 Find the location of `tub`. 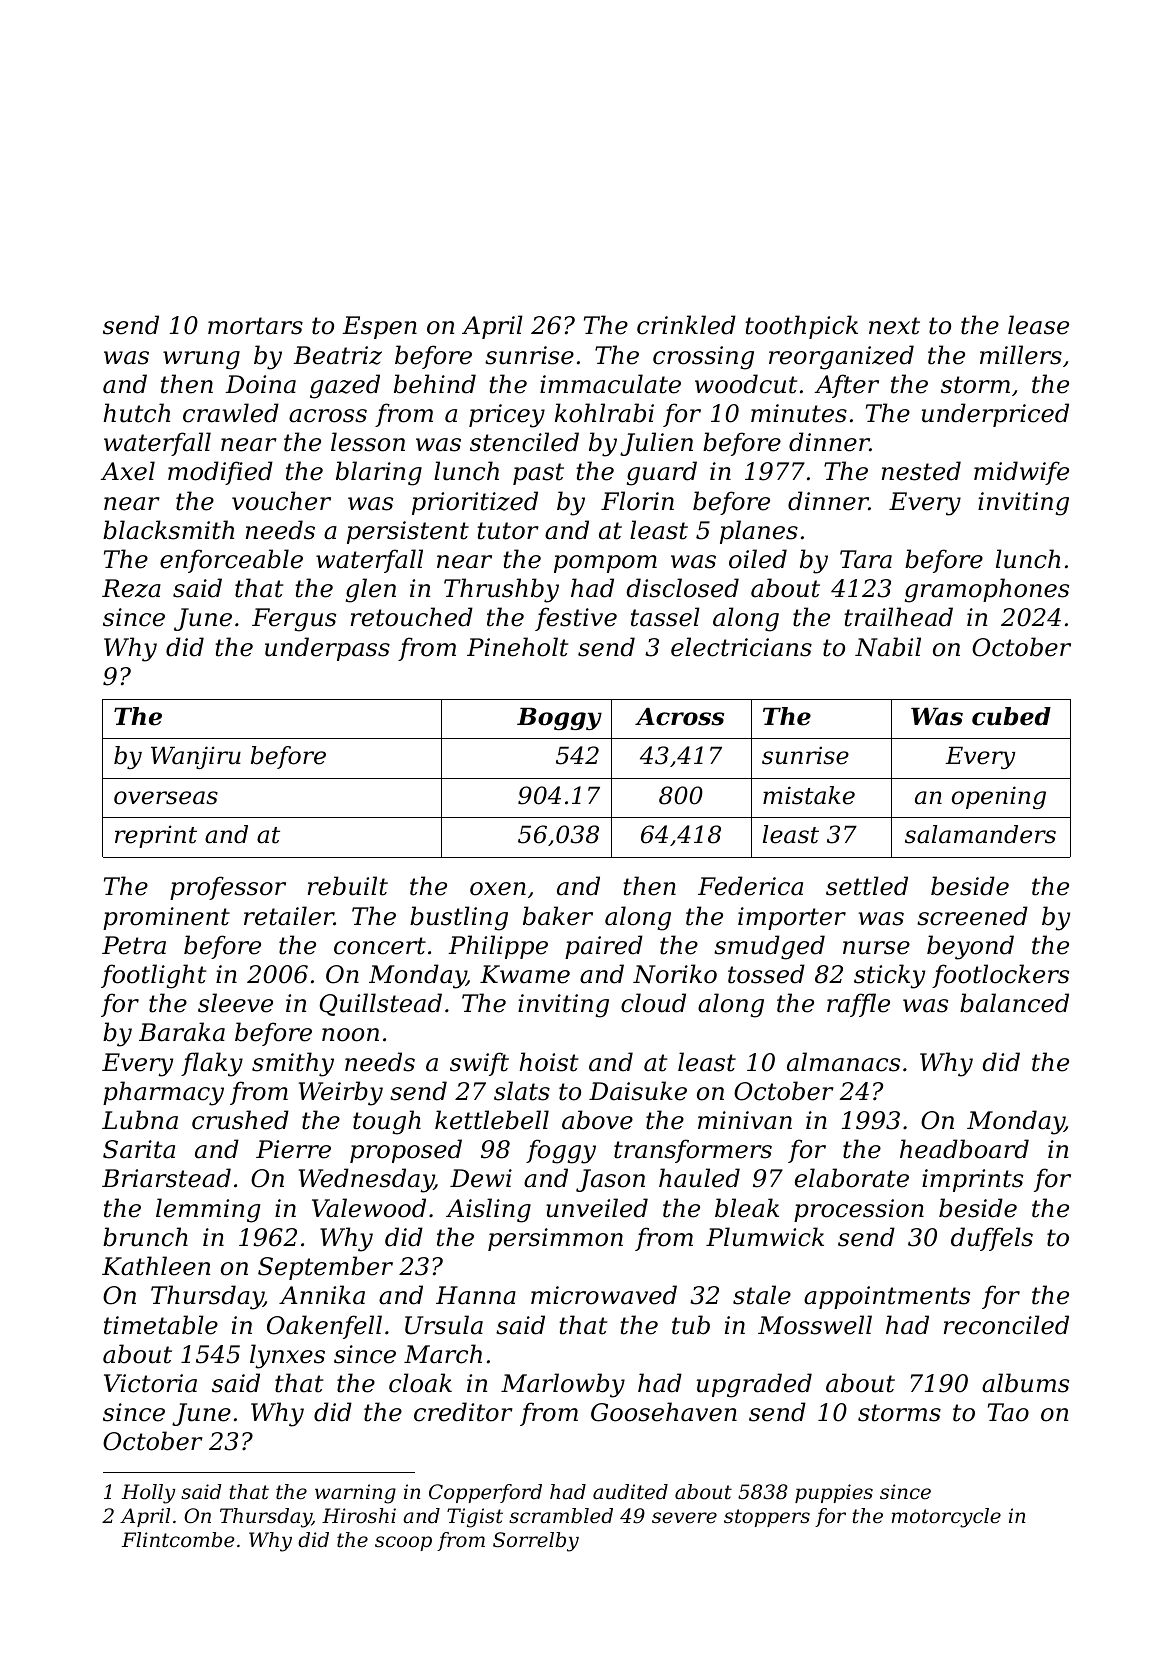

tub is located at coordinates (691, 1325).
